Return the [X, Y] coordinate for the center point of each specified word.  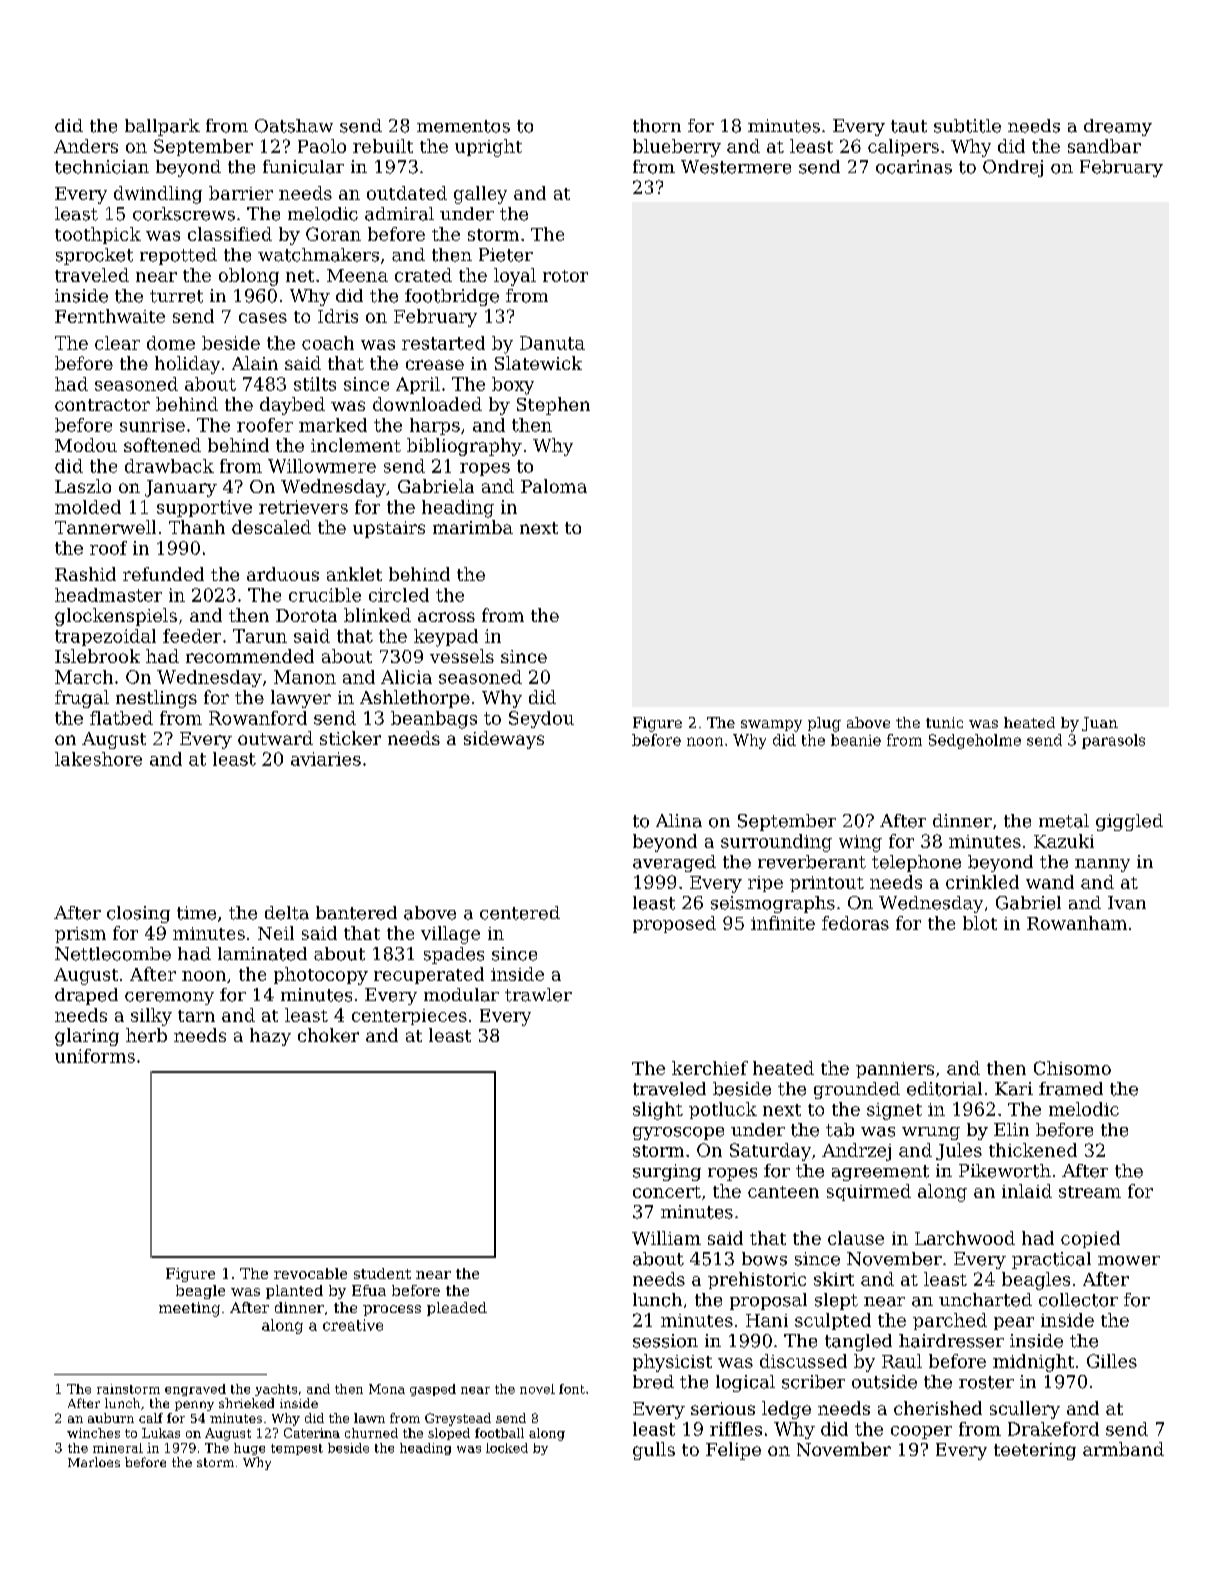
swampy [771, 726]
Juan [1100, 724]
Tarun [260, 636]
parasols [1113, 741]
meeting [189, 1309]
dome [171, 343]
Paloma [554, 486]
